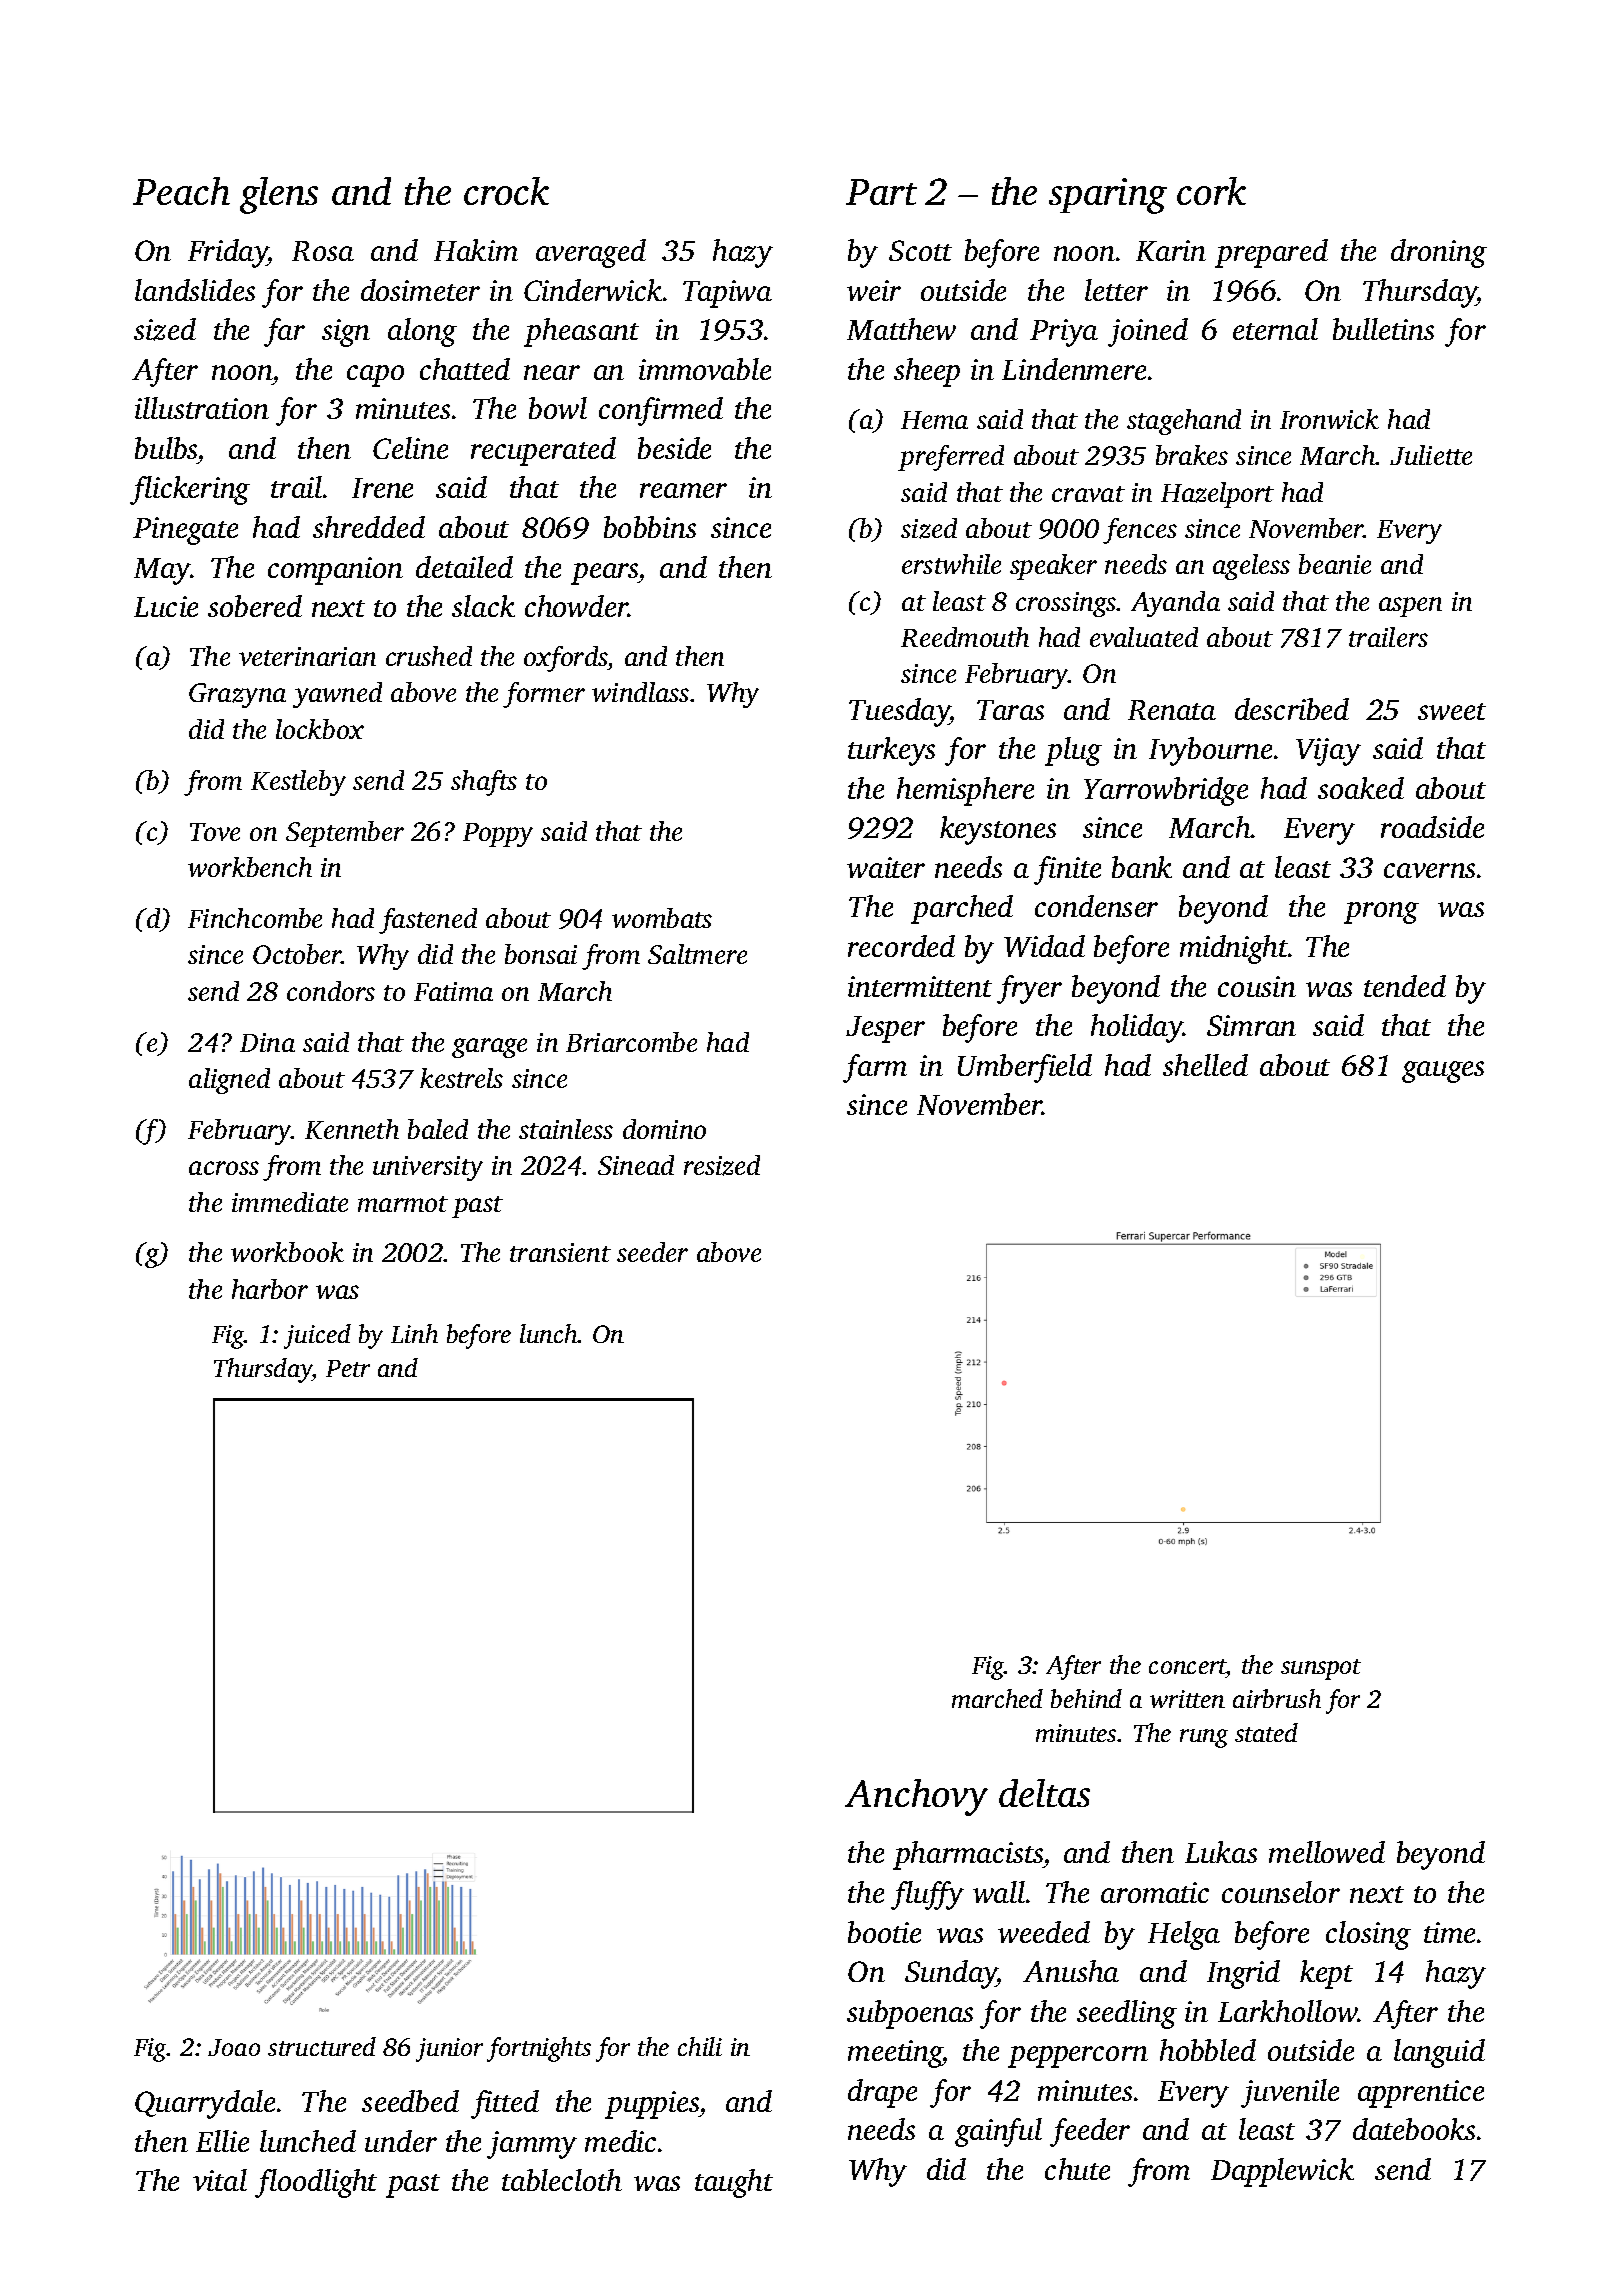  What do you see at coordinates (881, 192) in the screenshot?
I see `Part` at bounding box center [881, 192].
